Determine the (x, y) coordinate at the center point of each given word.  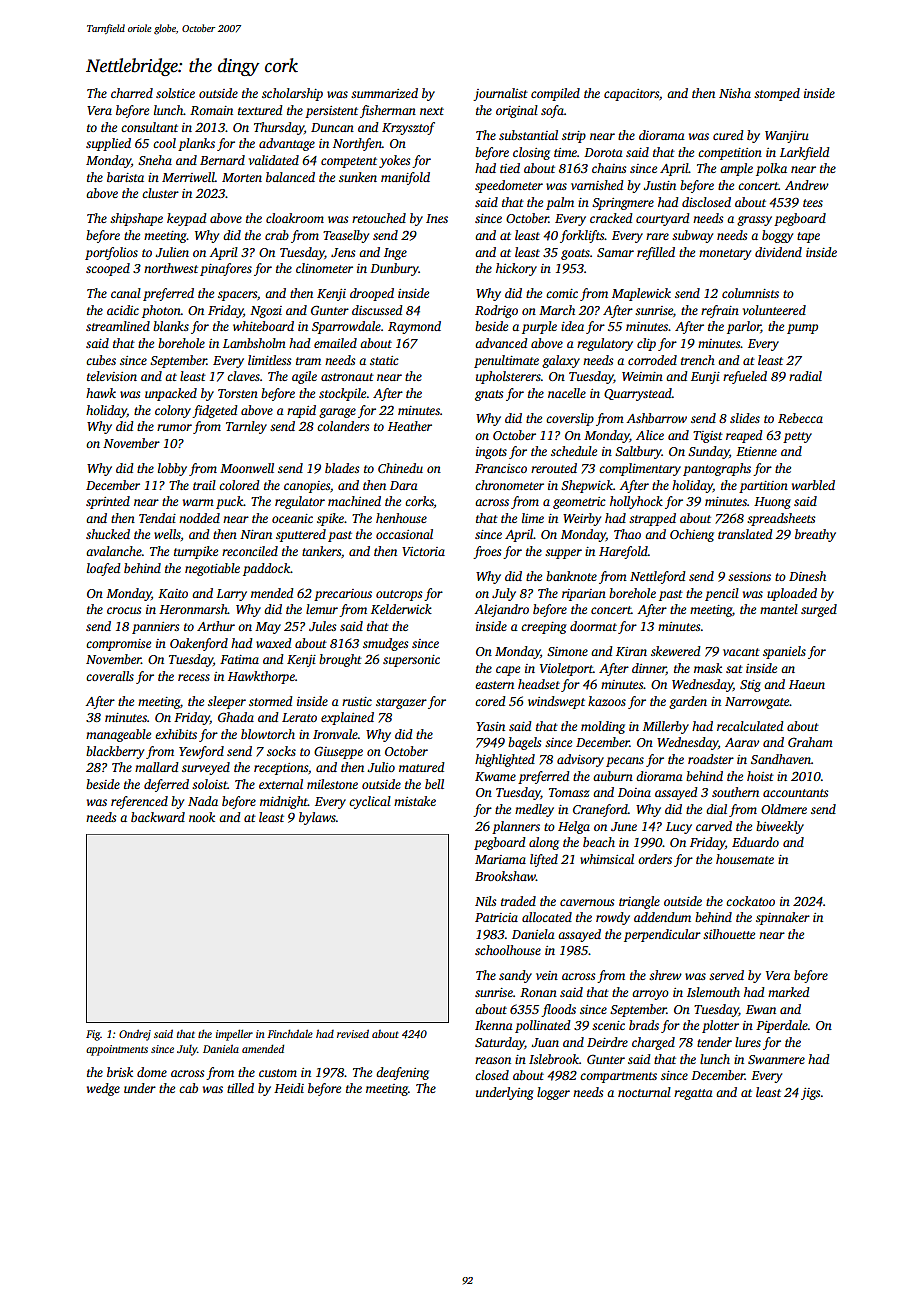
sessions (749, 576)
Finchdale (290, 1033)
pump (802, 329)
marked (789, 992)
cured (728, 135)
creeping (544, 628)
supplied (108, 144)
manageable (118, 735)
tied (510, 168)
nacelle (567, 393)
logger (553, 1093)
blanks (171, 326)
